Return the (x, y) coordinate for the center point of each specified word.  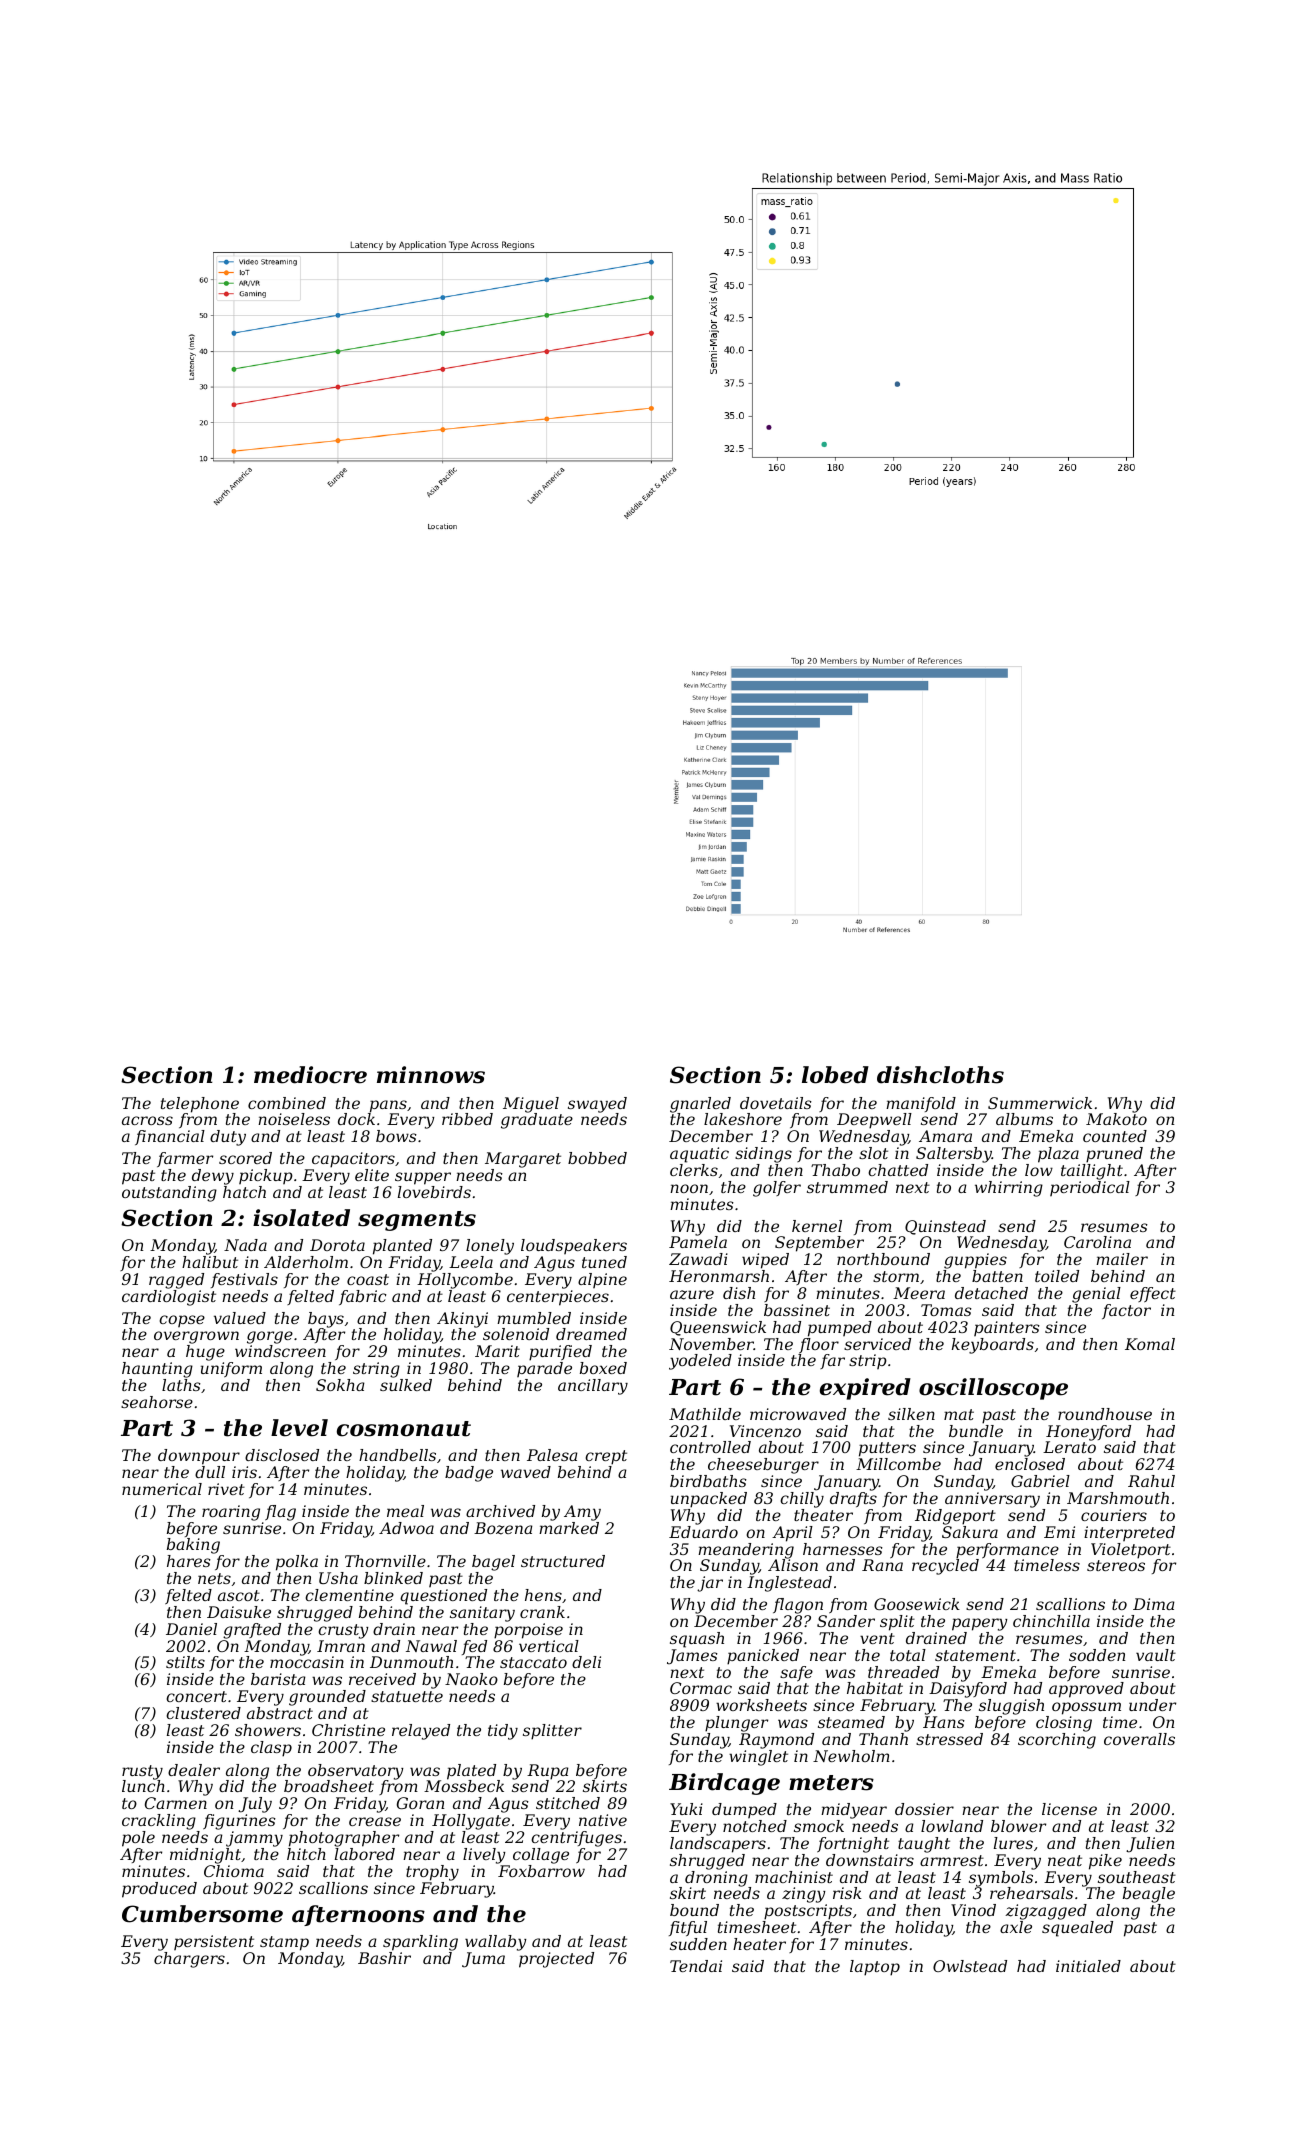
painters (1007, 1328)
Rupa (548, 1772)
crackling (159, 1822)
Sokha (340, 1385)
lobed (835, 1075)
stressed (949, 1739)
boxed (603, 1368)
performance (1007, 1551)
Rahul (1151, 1481)
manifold (921, 1104)
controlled (710, 1447)
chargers (189, 1960)
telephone (200, 1105)
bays (326, 1320)
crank (542, 1612)
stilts (185, 1662)
